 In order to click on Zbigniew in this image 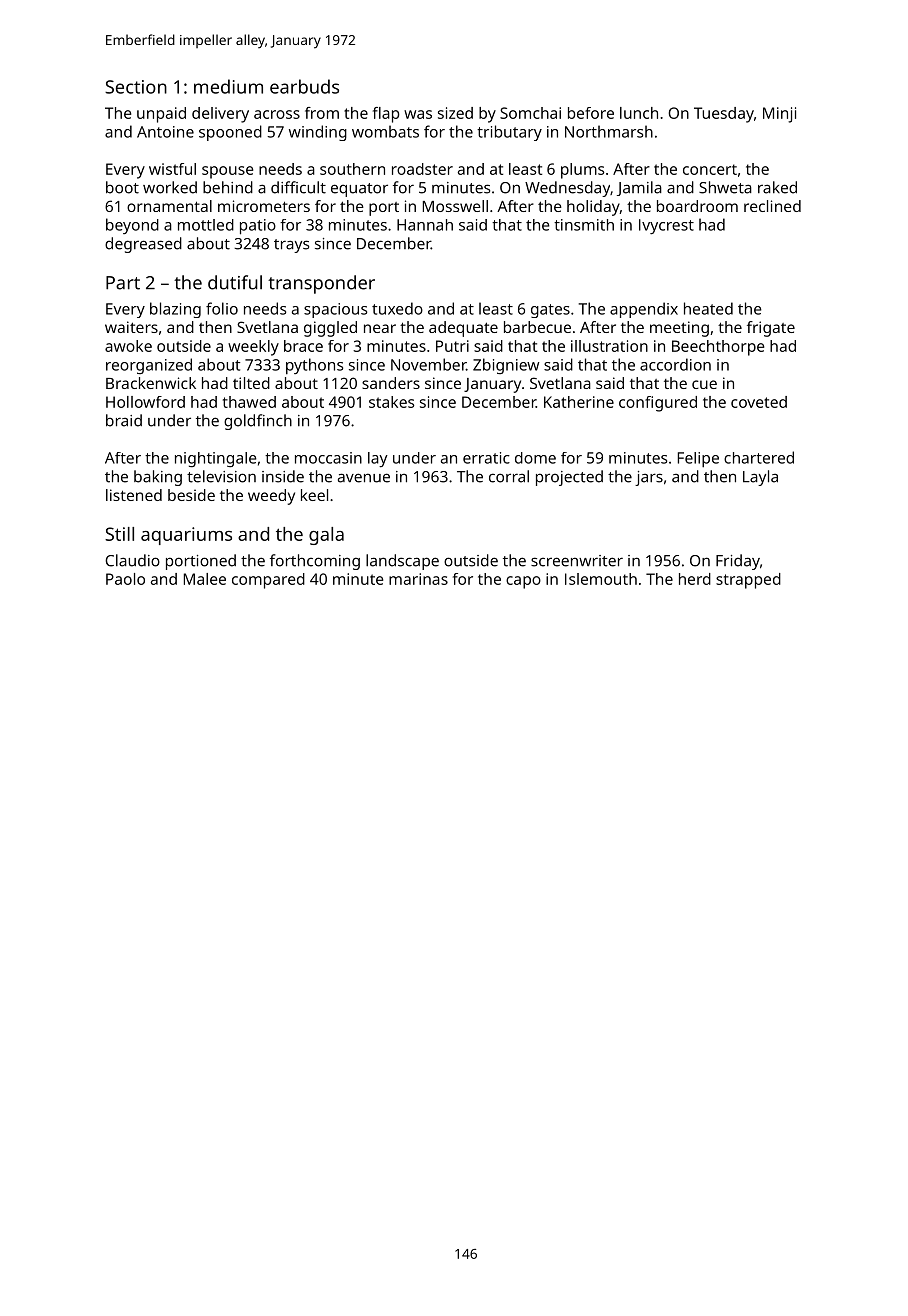, I will do `click(506, 366)`.
